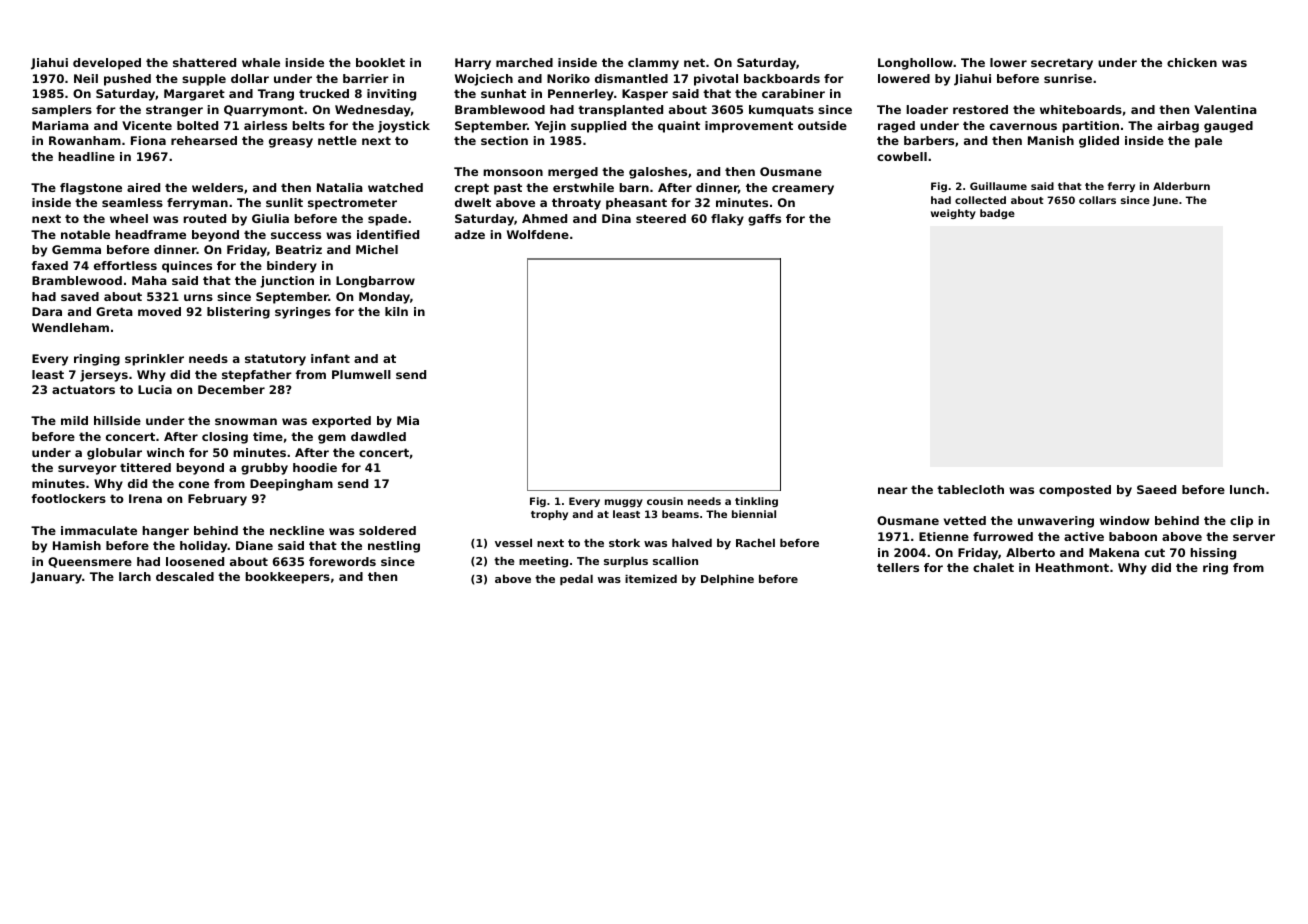 The image size is (1308, 924). What do you see at coordinates (1156, 489) in the image?
I see `Saeed` at bounding box center [1156, 489].
